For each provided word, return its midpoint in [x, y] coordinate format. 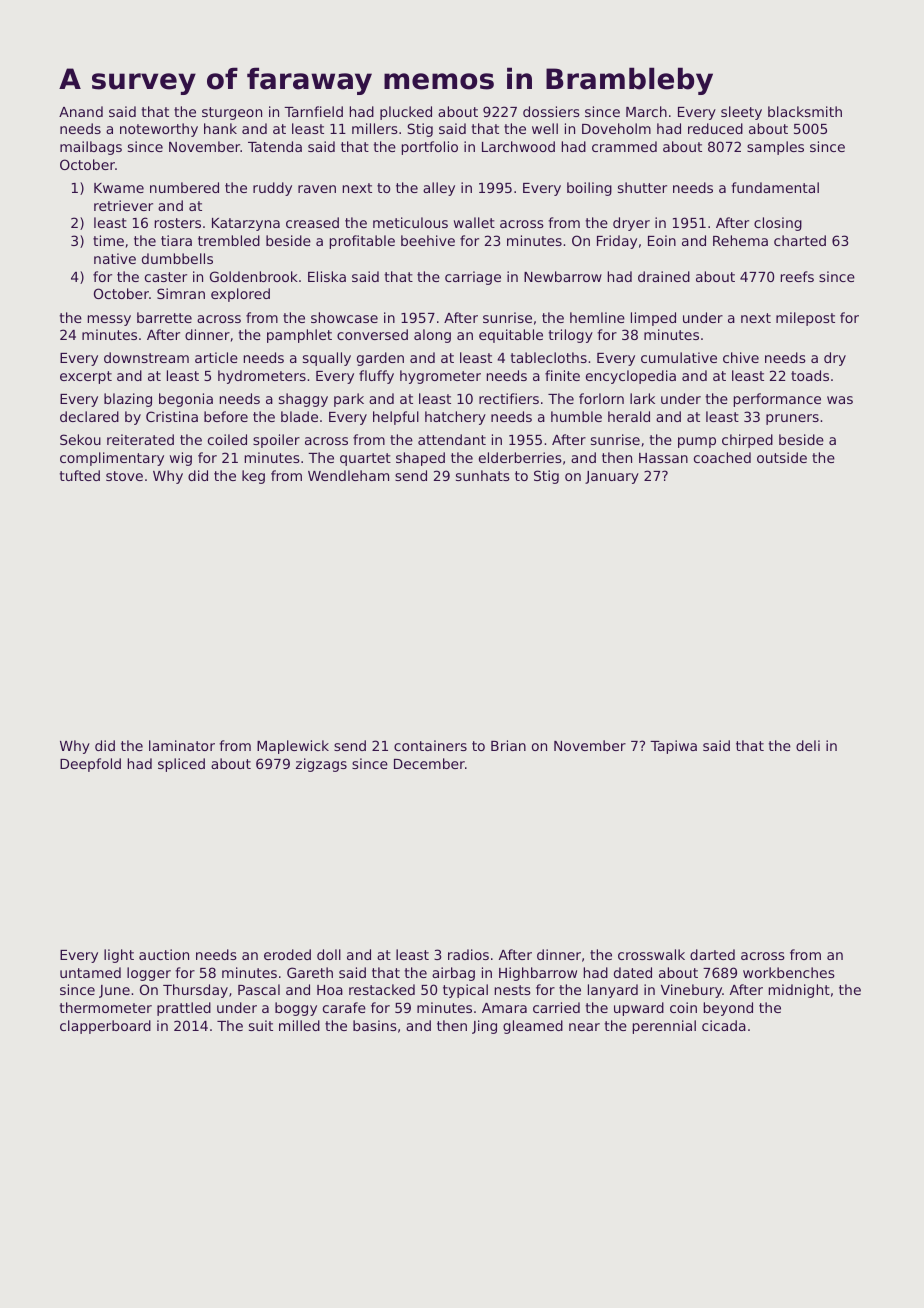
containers [430, 745]
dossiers [551, 111]
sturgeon [232, 113]
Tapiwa [673, 747]
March [646, 111]
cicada [724, 1025]
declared [89, 416]
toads [810, 375]
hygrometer [440, 377]
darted [712, 954]
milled [299, 1025]
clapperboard [105, 1027]
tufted [80, 475]
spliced [181, 765]
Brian [508, 745]
